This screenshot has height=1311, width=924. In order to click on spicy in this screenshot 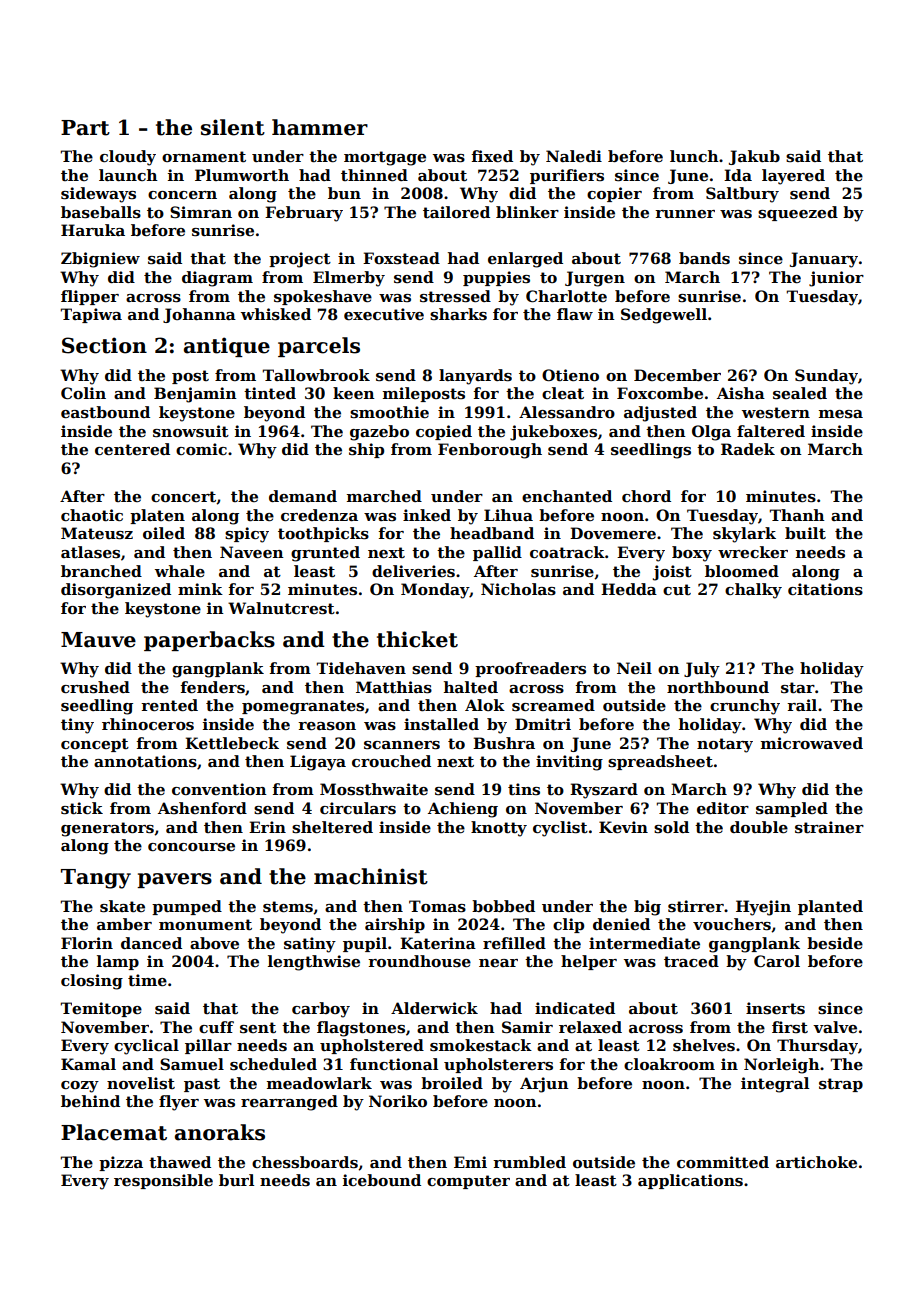, I will do `click(247, 535)`.
